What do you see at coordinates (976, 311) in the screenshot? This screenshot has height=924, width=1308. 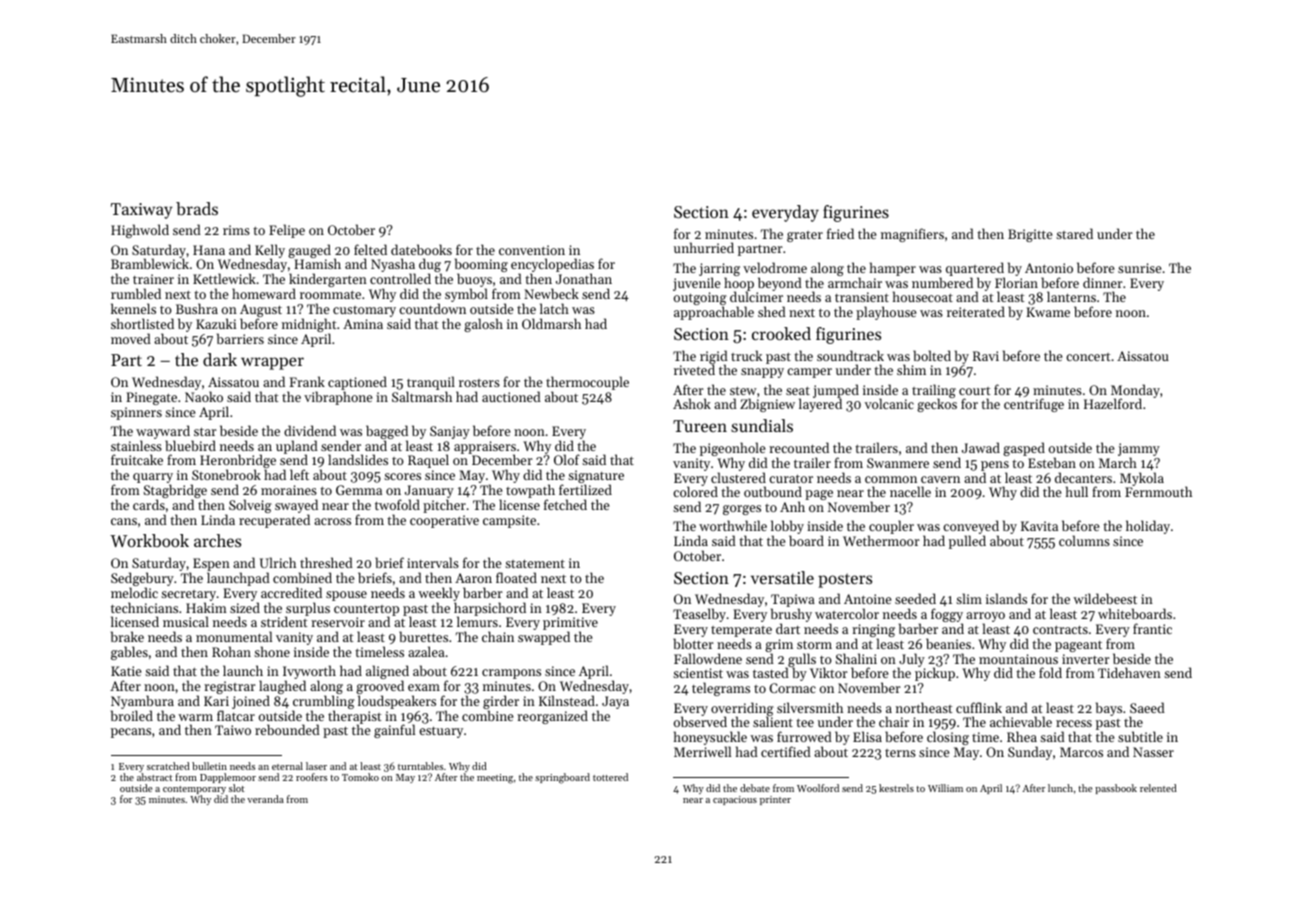 I see `reiterated` at bounding box center [976, 311].
